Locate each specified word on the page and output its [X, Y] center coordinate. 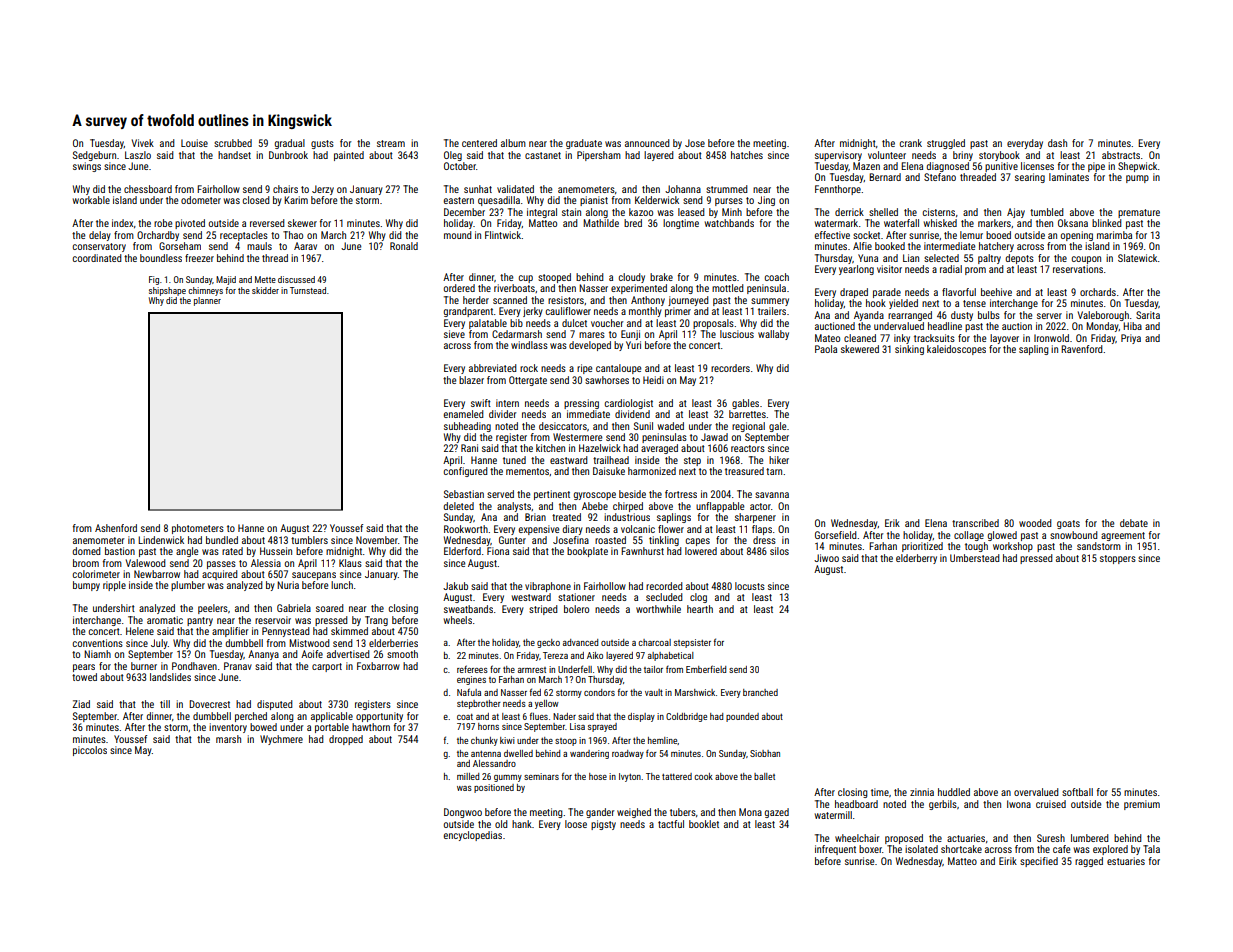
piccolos [90, 751]
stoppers [1118, 559]
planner [207, 301]
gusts [322, 144]
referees [472, 669]
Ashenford [116, 528]
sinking [909, 350]
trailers [772, 311]
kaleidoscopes [956, 350]
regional [748, 427]
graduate [584, 144]
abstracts [1121, 155]
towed [84, 677]
